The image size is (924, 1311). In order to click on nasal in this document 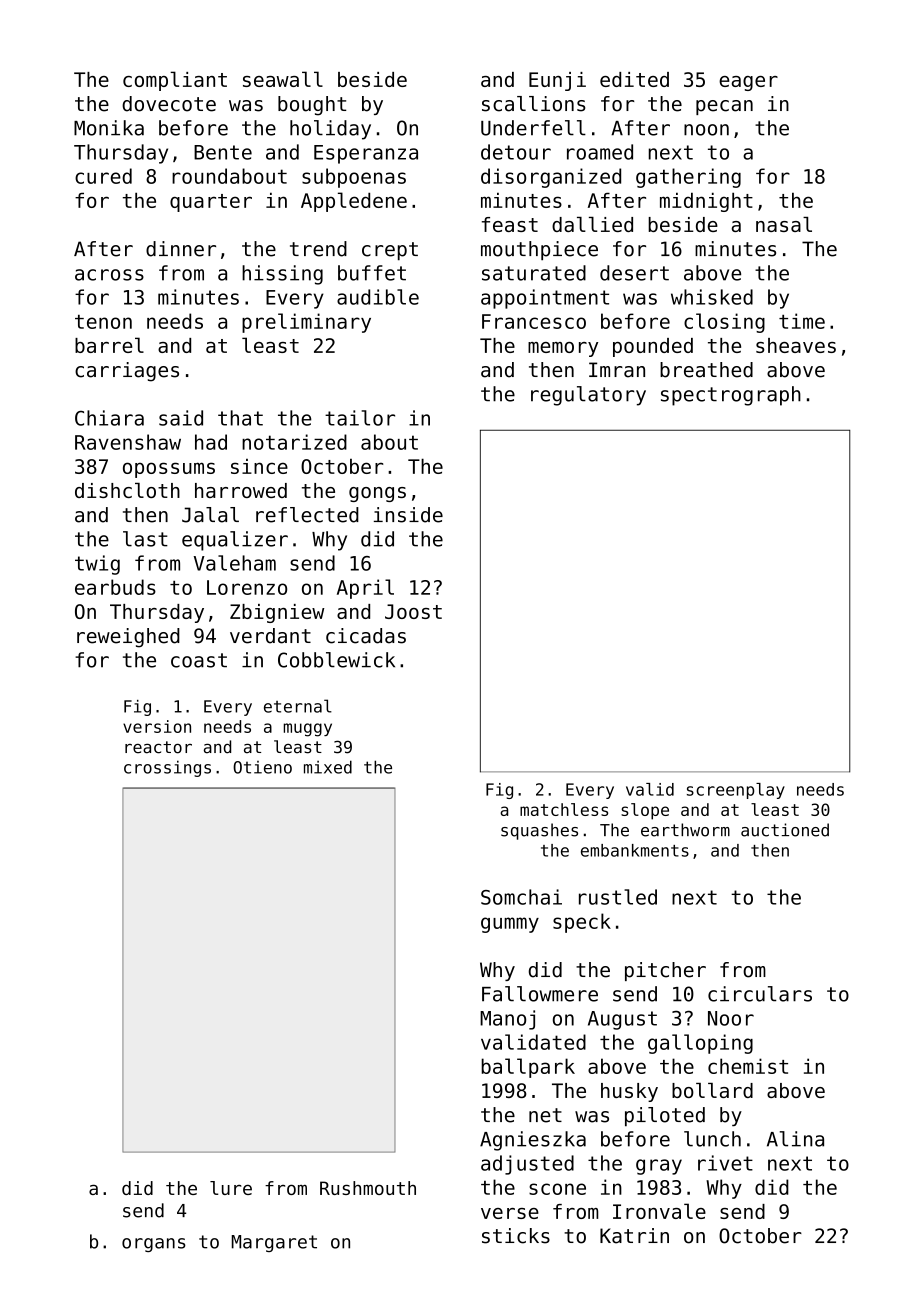, I will do `click(784, 224)`.
